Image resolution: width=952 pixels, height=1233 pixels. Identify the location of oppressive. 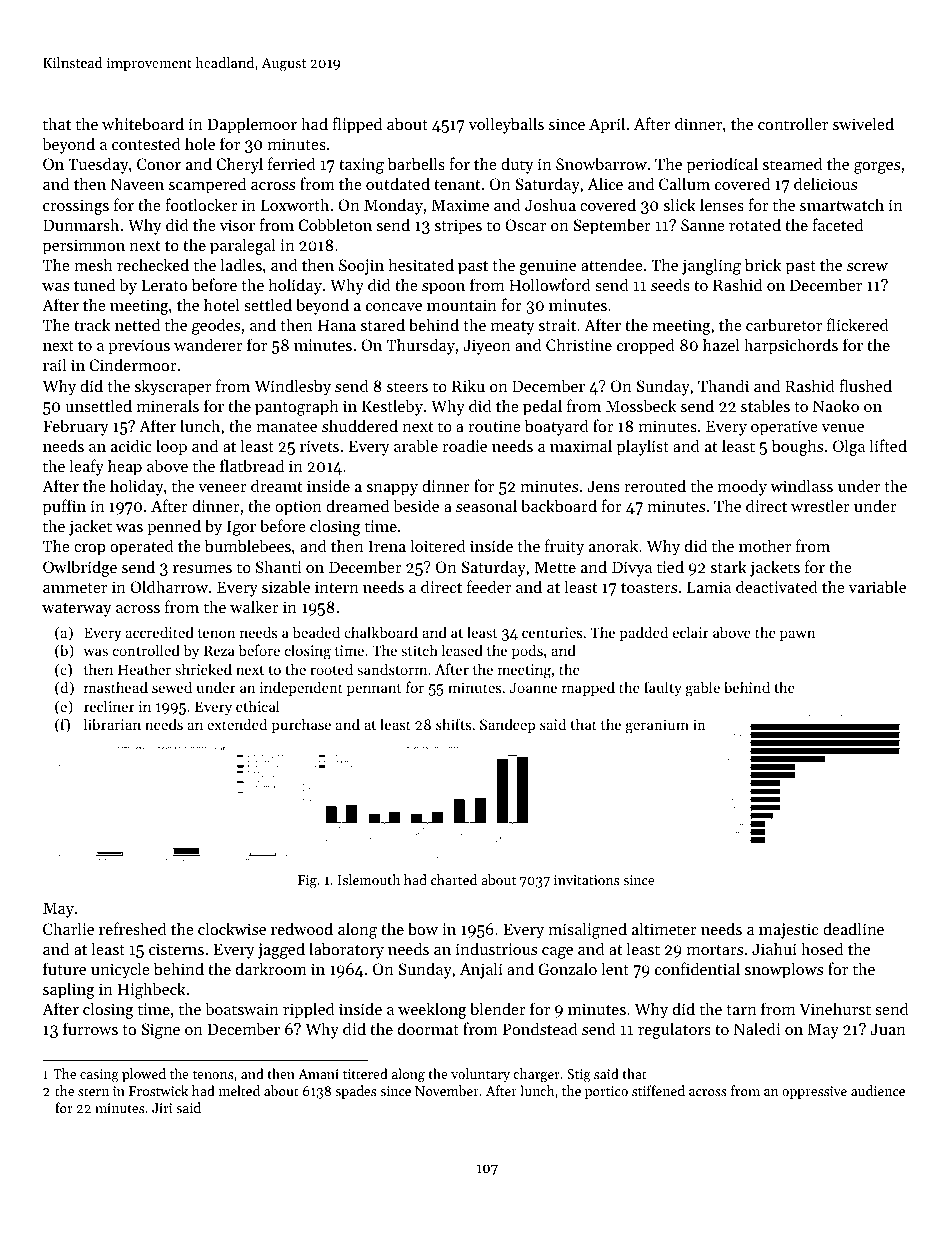
(814, 1092).
